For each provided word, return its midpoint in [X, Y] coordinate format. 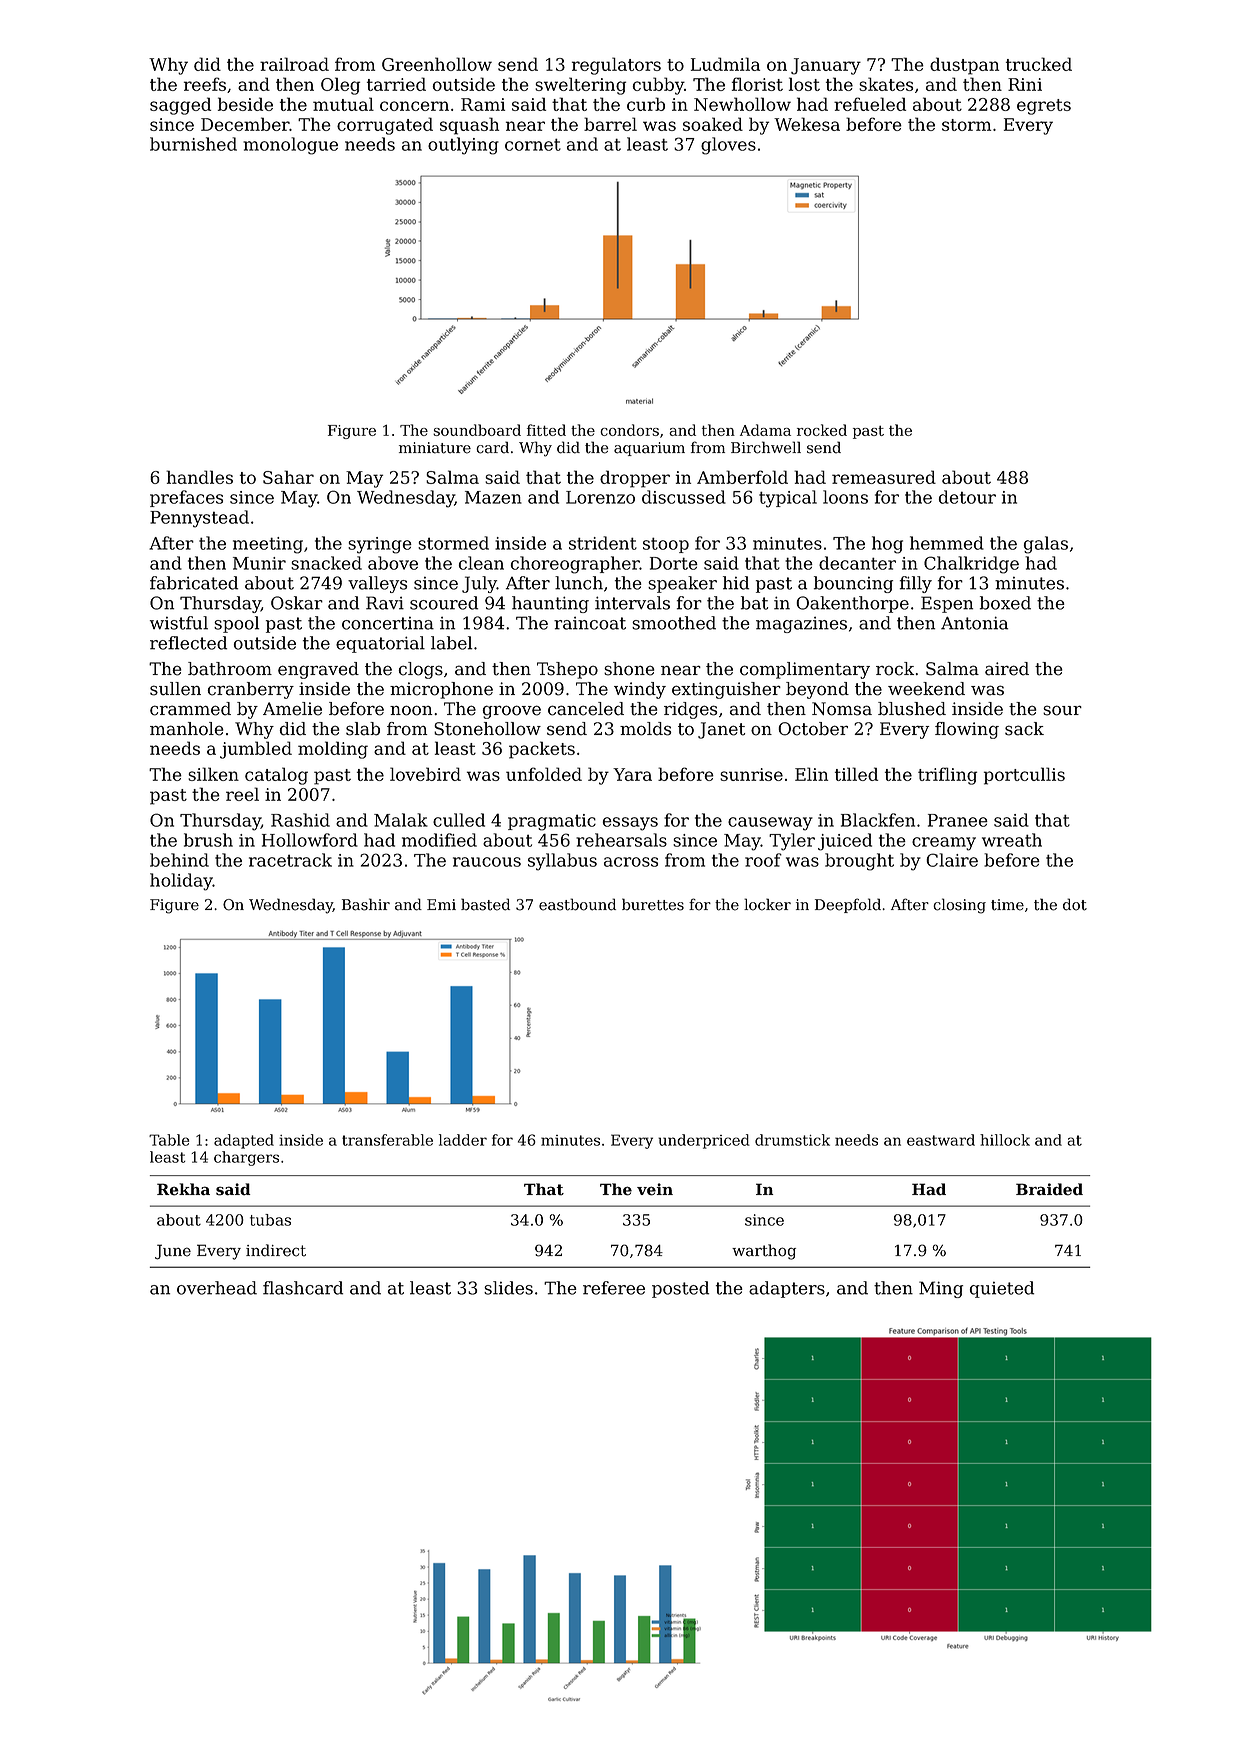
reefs [205, 84]
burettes [653, 904]
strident [603, 543]
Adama [765, 430]
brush [208, 840]
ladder [463, 1140]
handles [199, 477]
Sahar [288, 477]
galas [1046, 545]
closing [959, 906]
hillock [1005, 1140]
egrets [1044, 107]
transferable [387, 1140]
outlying [463, 146]
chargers [246, 1158]
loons [845, 497]
